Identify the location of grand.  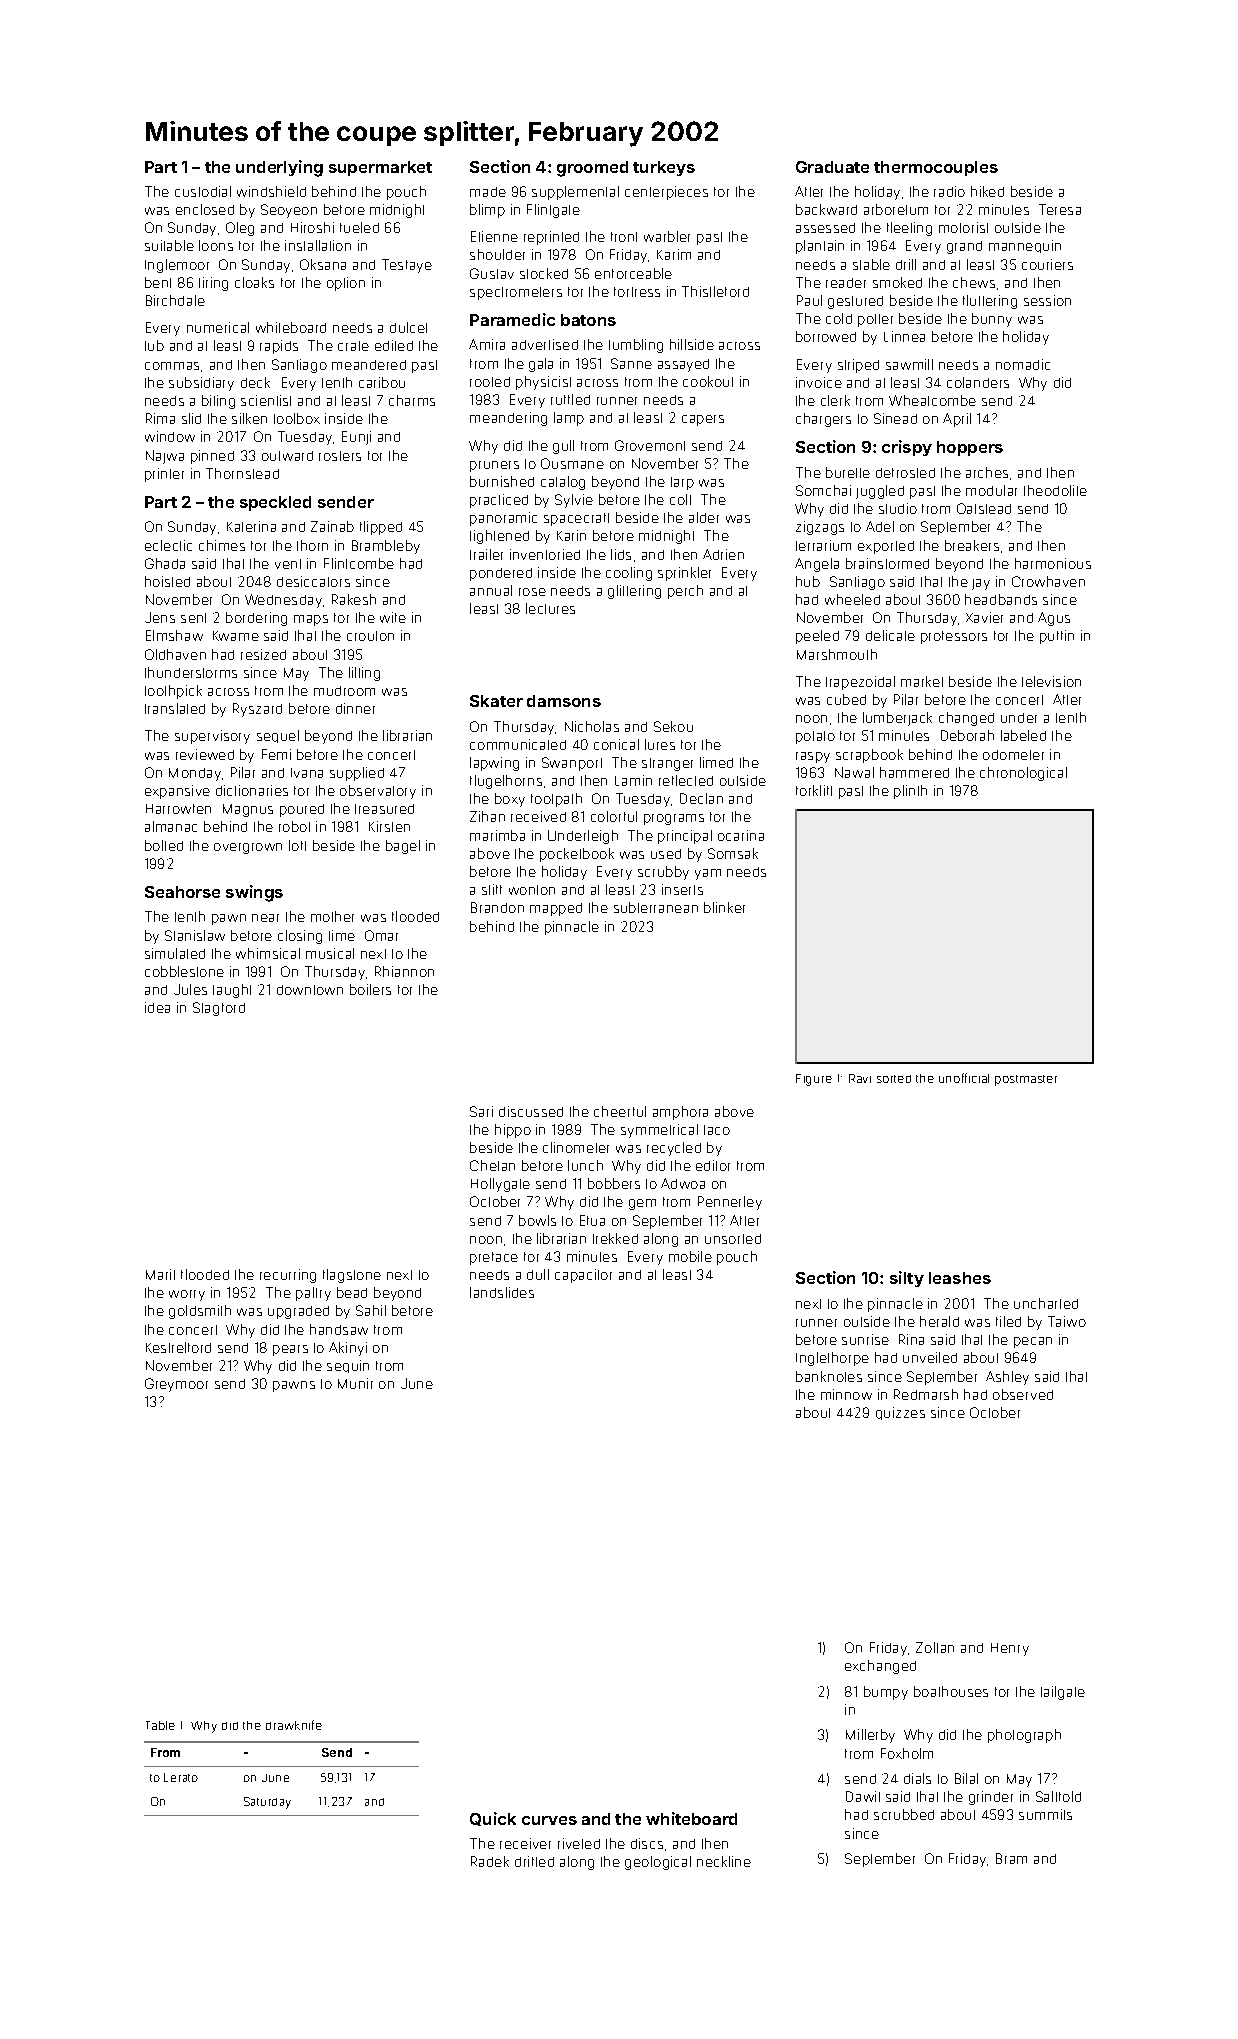
(964, 247).
